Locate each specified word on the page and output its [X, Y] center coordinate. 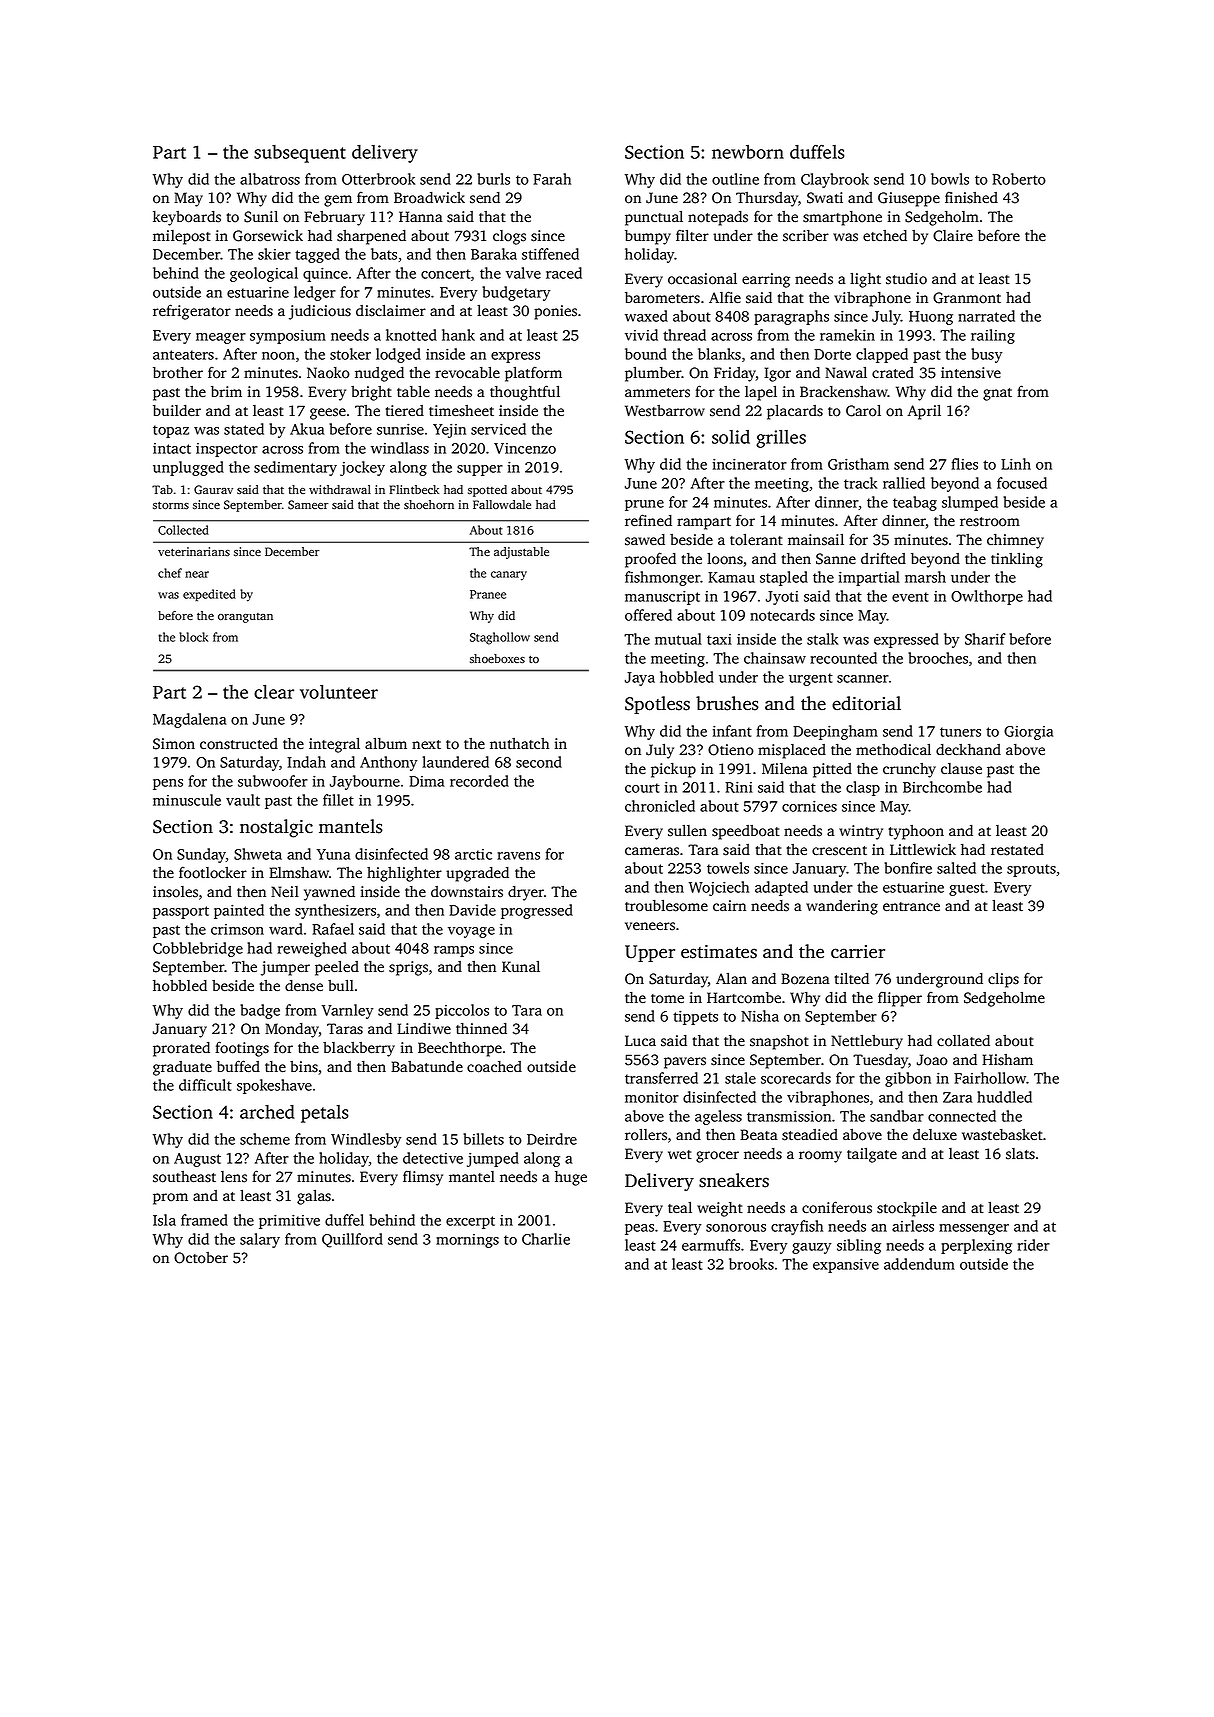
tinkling [1017, 560]
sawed [645, 540]
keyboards [187, 218]
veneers [650, 926]
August [197, 1160]
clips [1003, 980]
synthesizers [335, 911]
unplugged [188, 468]
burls [493, 179]
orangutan [245, 618]
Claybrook [835, 180]
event [910, 597]
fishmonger [663, 578]
